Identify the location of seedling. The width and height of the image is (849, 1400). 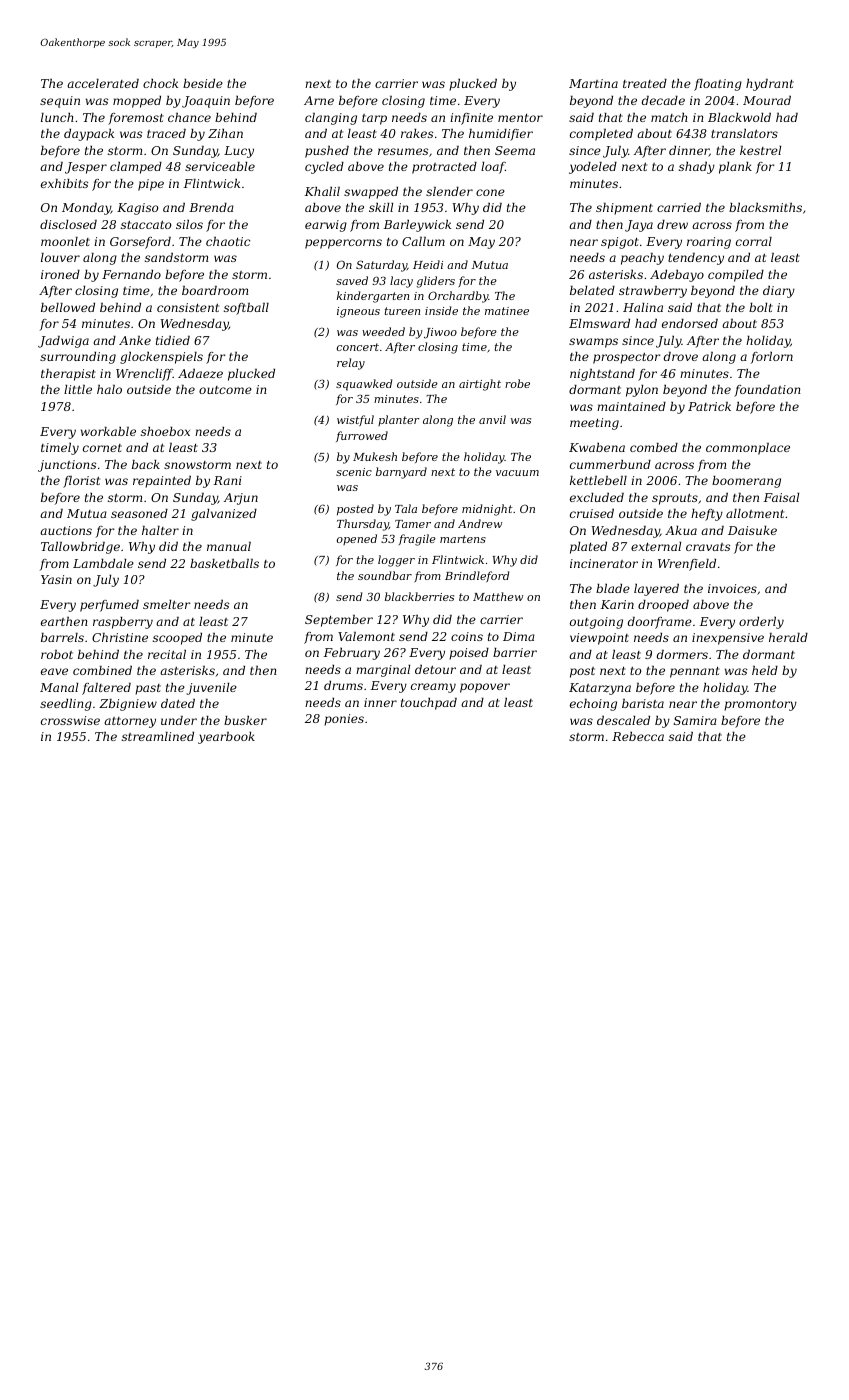
(66, 705).
